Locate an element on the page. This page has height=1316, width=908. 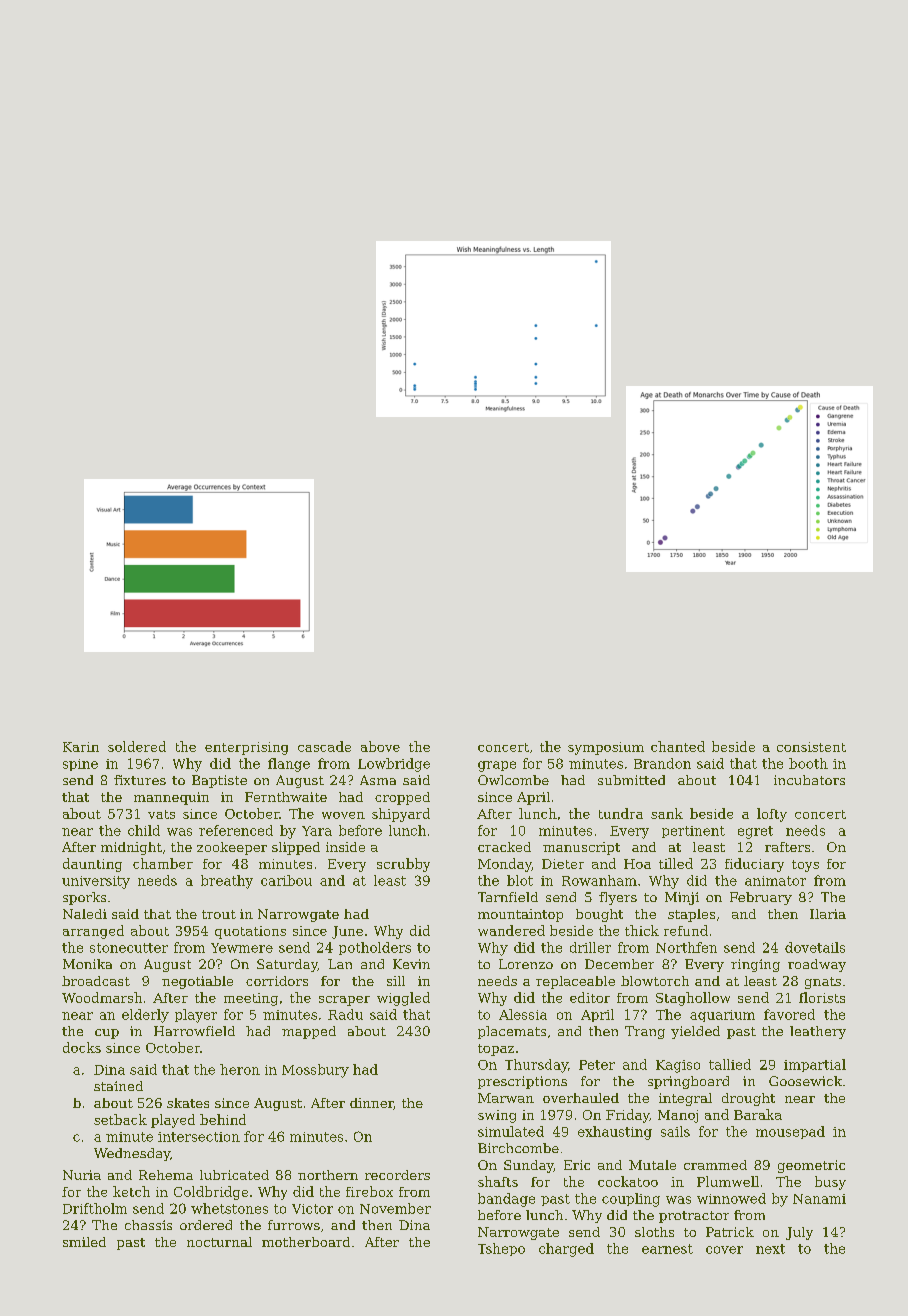
lofty is located at coordinates (772, 815).
